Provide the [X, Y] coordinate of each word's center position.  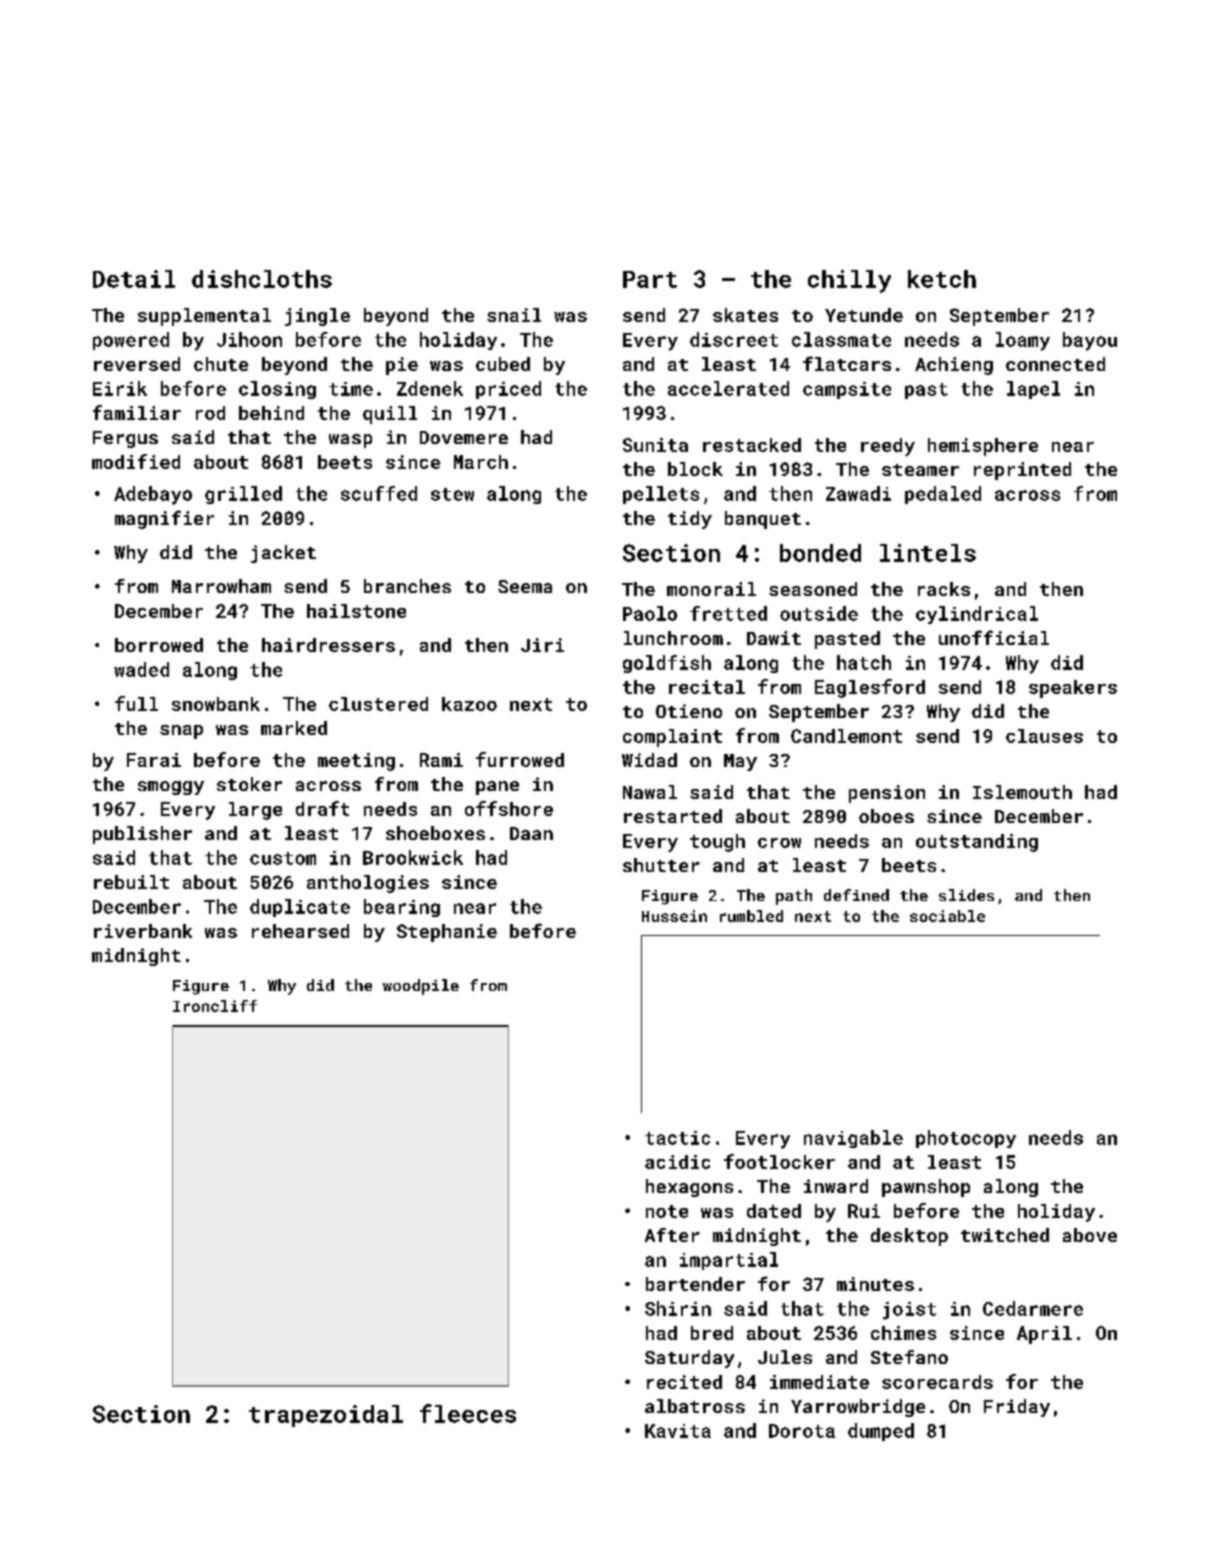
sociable [947, 916]
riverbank [143, 931]
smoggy [171, 788]
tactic [677, 1138]
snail [514, 315]
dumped [881, 1432]
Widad [649, 760]
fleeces [468, 1413]
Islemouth [1022, 792]
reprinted [1022, 471]
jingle [317, 317]
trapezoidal [326, 1416]
